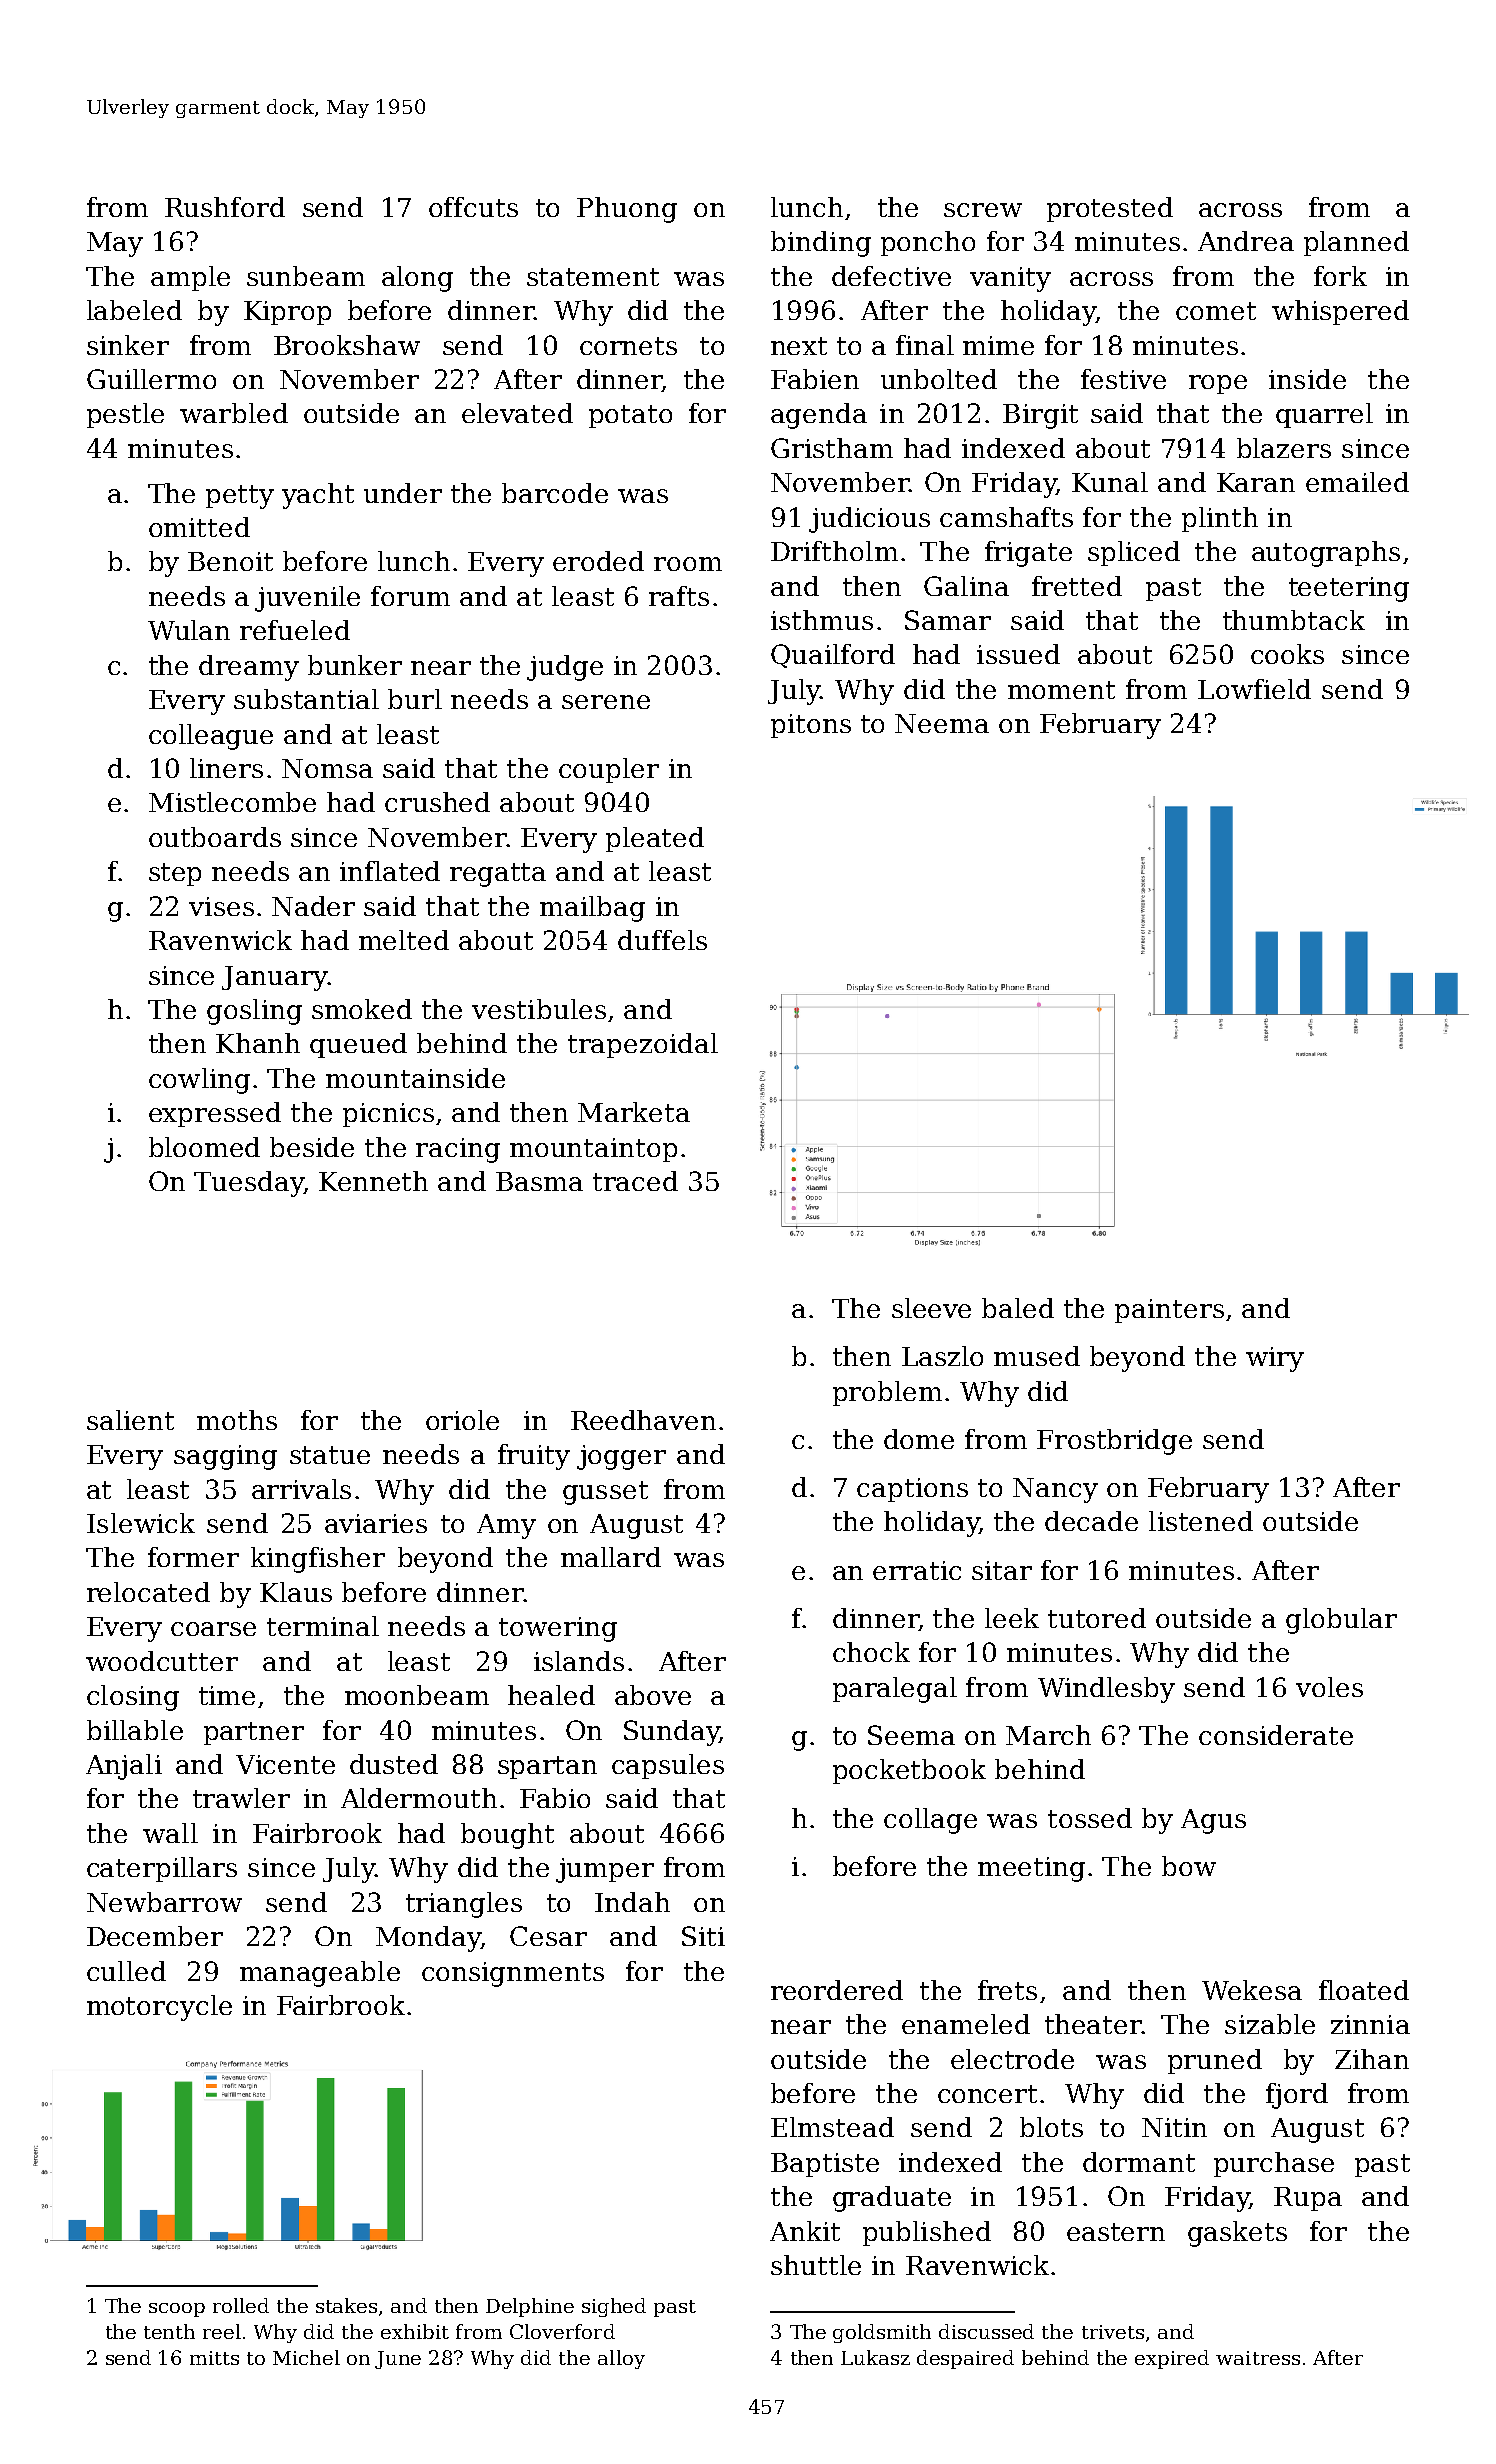 This page has height=2464, width=1496. I want to click on binding, so click(821, 244).
